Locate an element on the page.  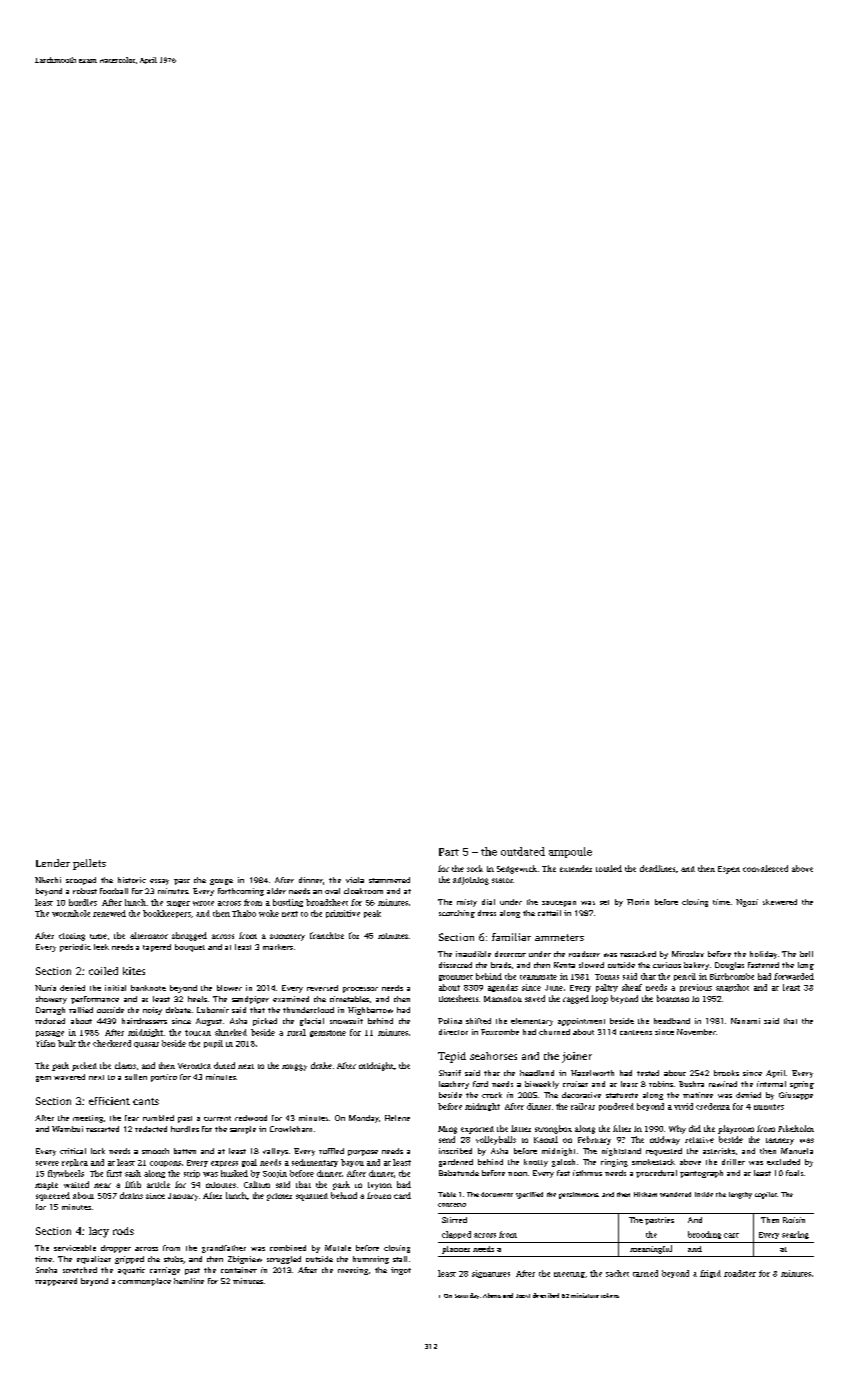
Kamal is located at coordinates (546, 1139).
